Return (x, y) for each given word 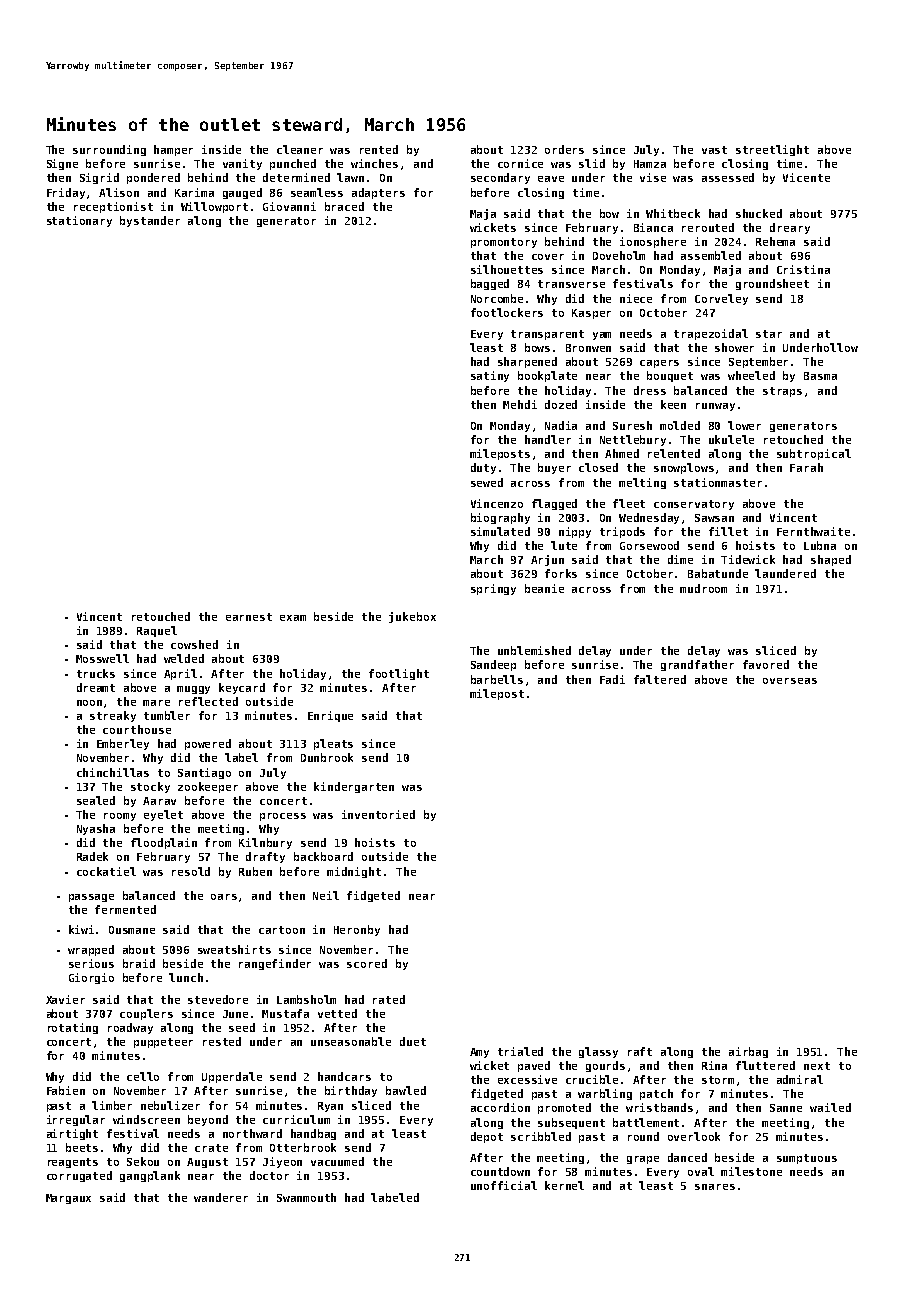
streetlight (772, 150)
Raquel (157, 631)
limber (112, 1105)
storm (718, 1080)
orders (564, 149)
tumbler (167, 715)
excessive (527, 1079)
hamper (173, 150)
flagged (554, 504)
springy (493, 589)
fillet (728, 531)
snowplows (684, 468)
